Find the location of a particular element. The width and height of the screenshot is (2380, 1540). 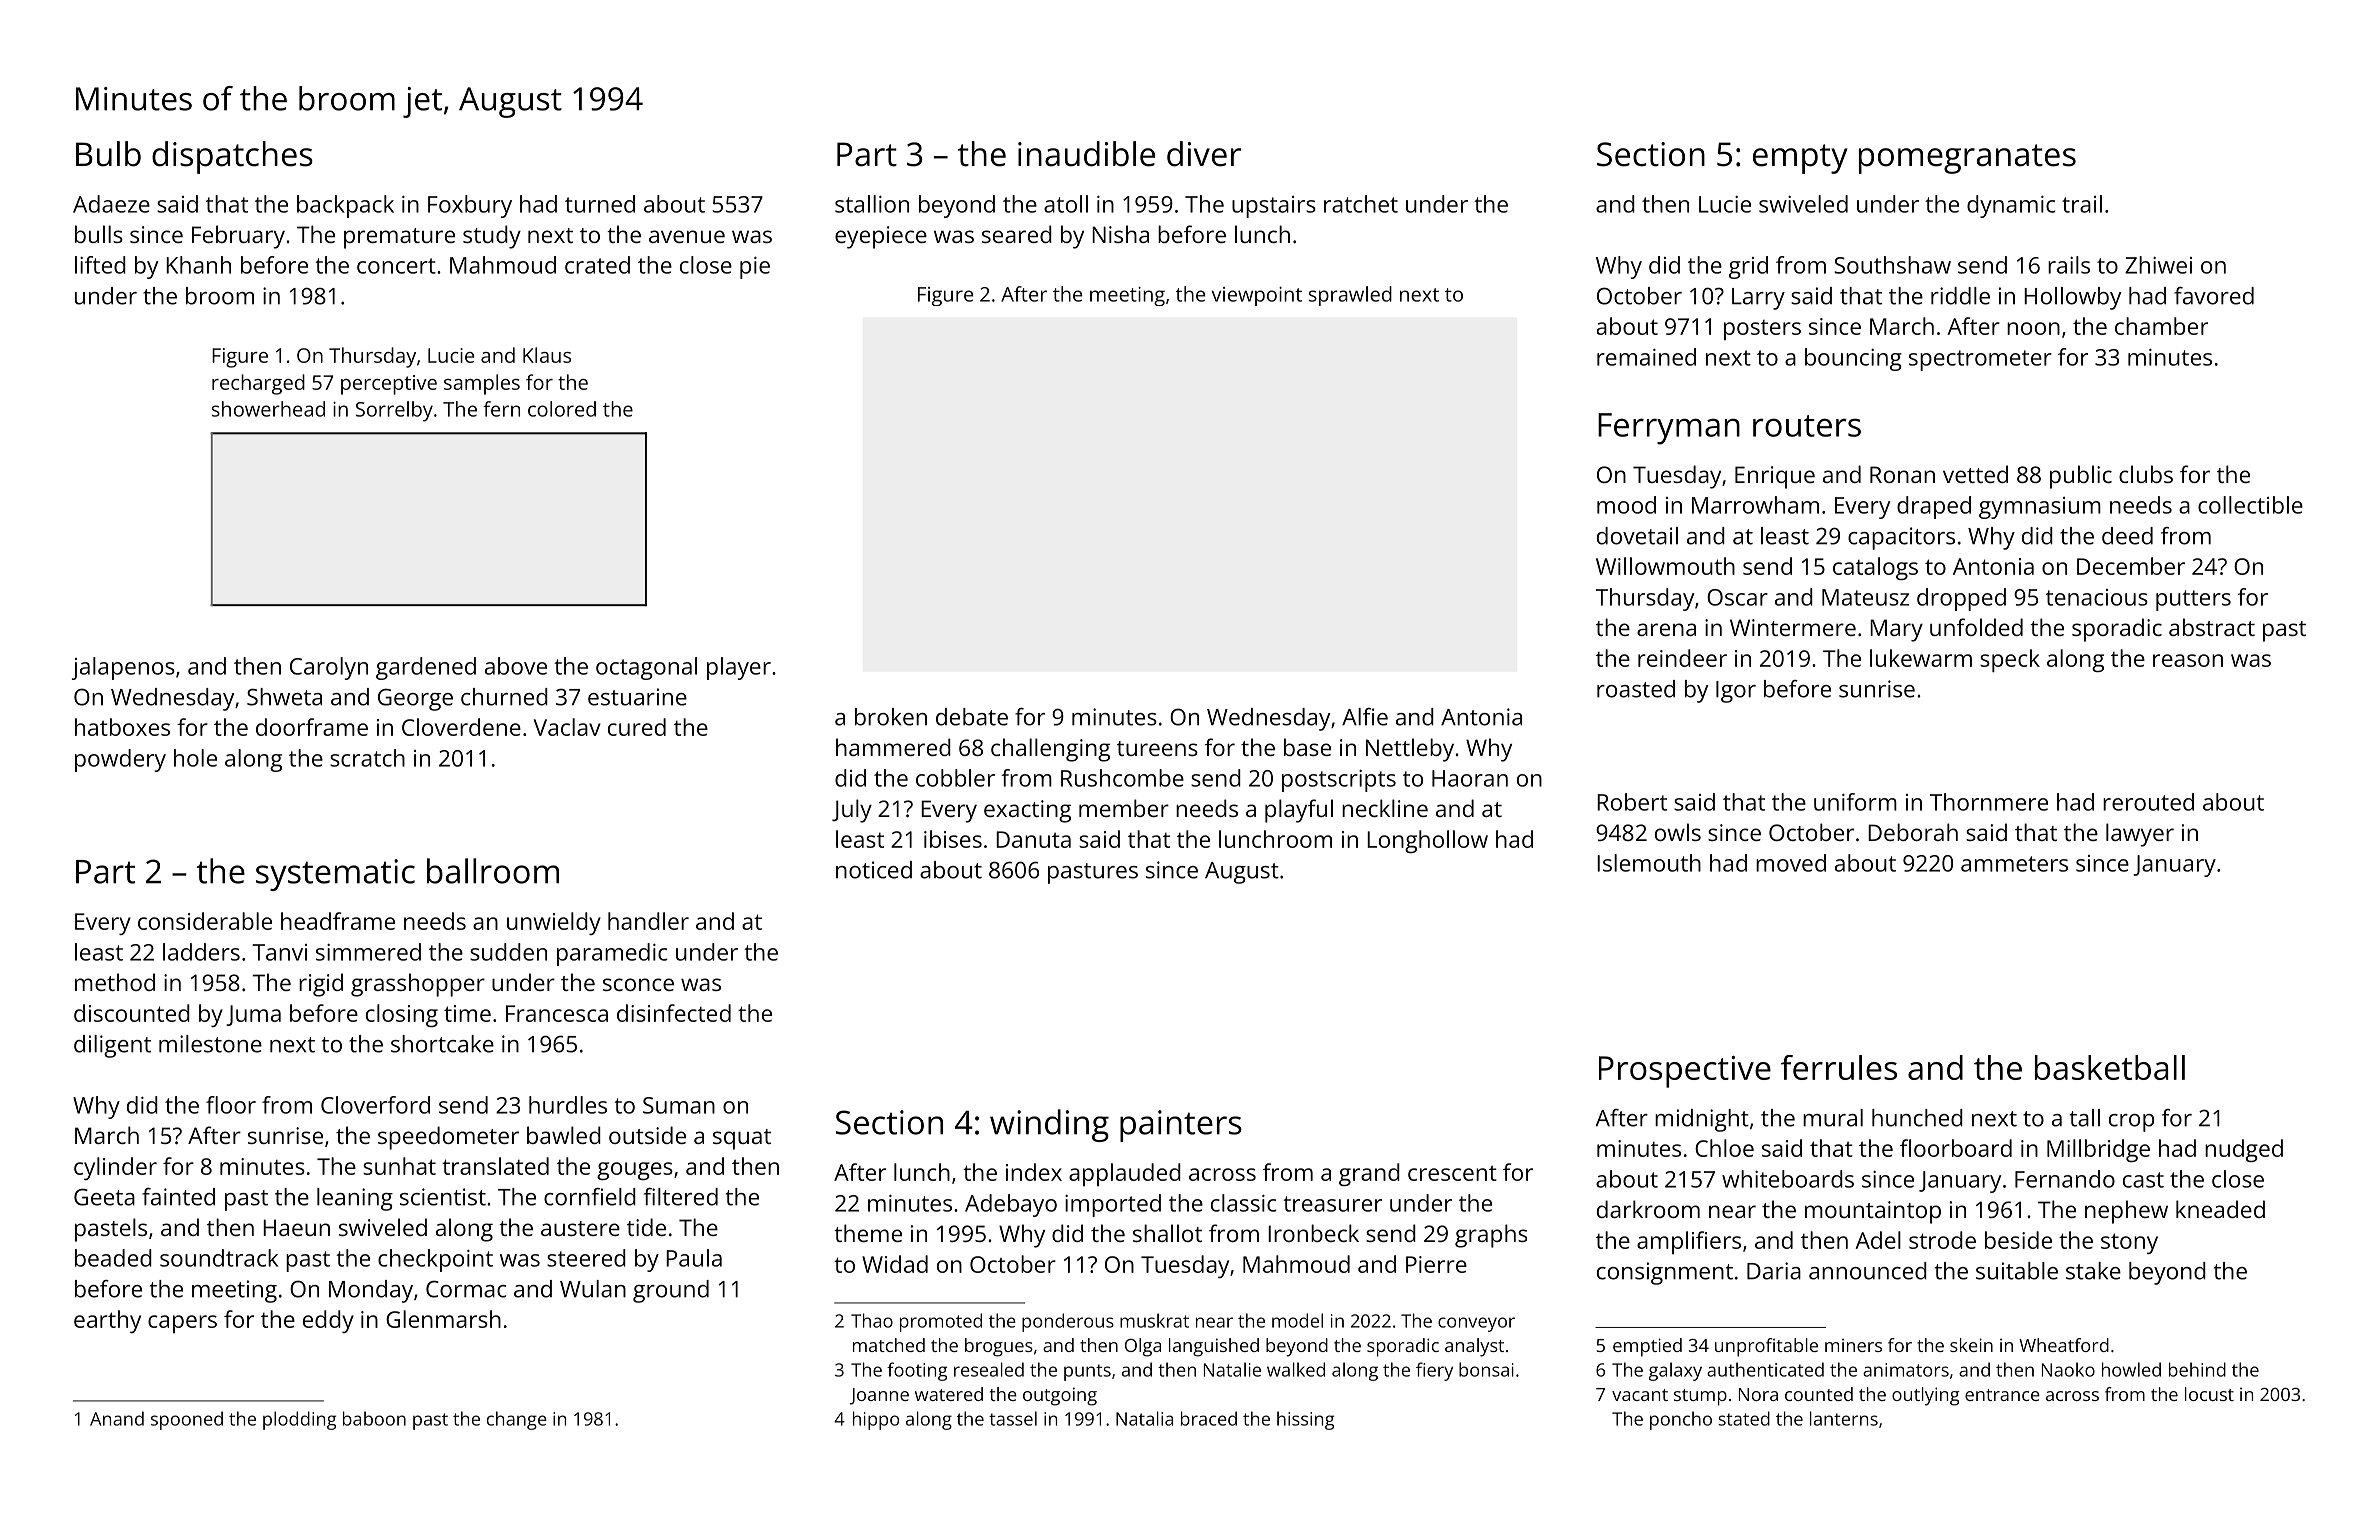

tassel is located at coordinates (1013, 1418).
